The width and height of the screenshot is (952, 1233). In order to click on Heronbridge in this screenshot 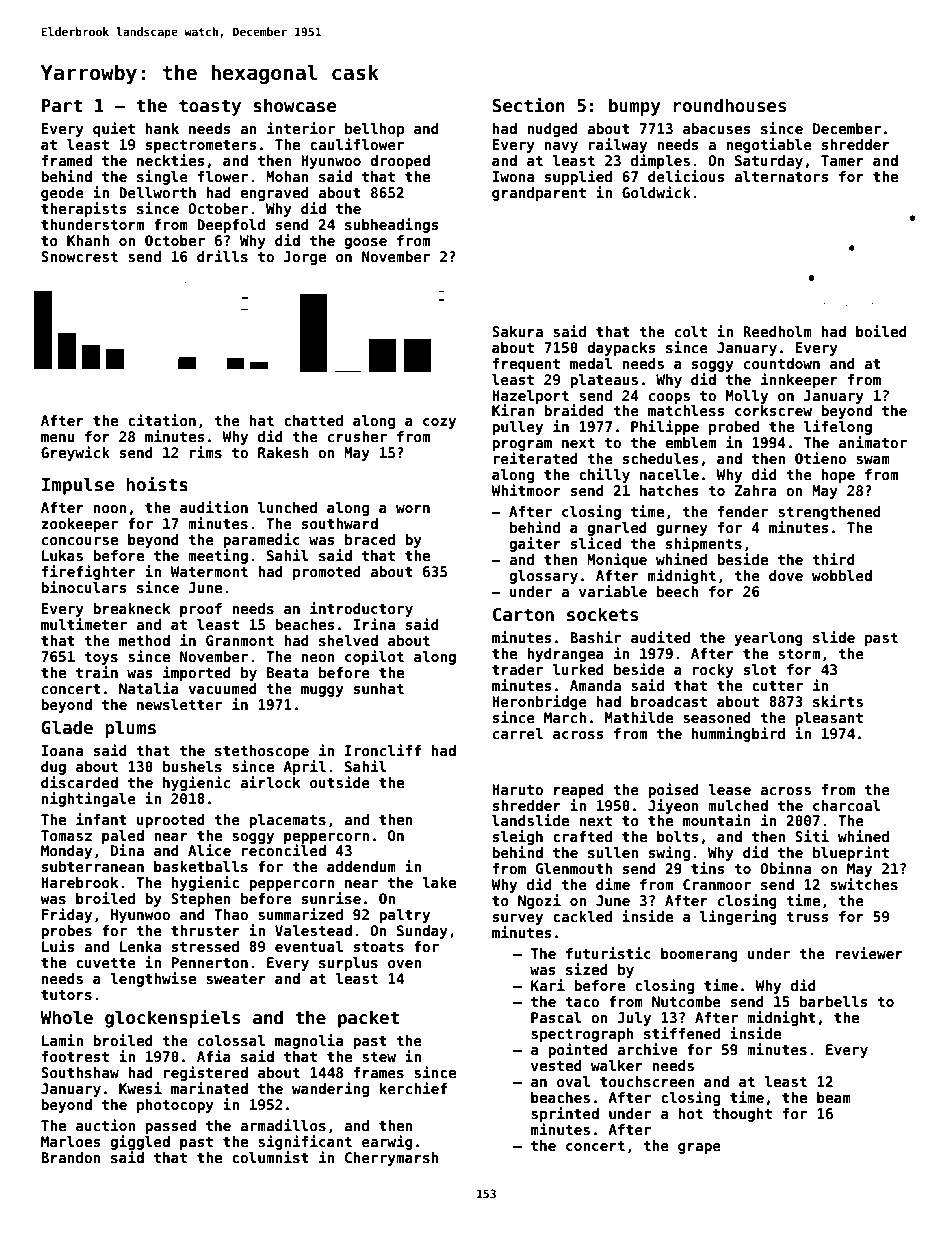, I will do `click(539, 702)`.
